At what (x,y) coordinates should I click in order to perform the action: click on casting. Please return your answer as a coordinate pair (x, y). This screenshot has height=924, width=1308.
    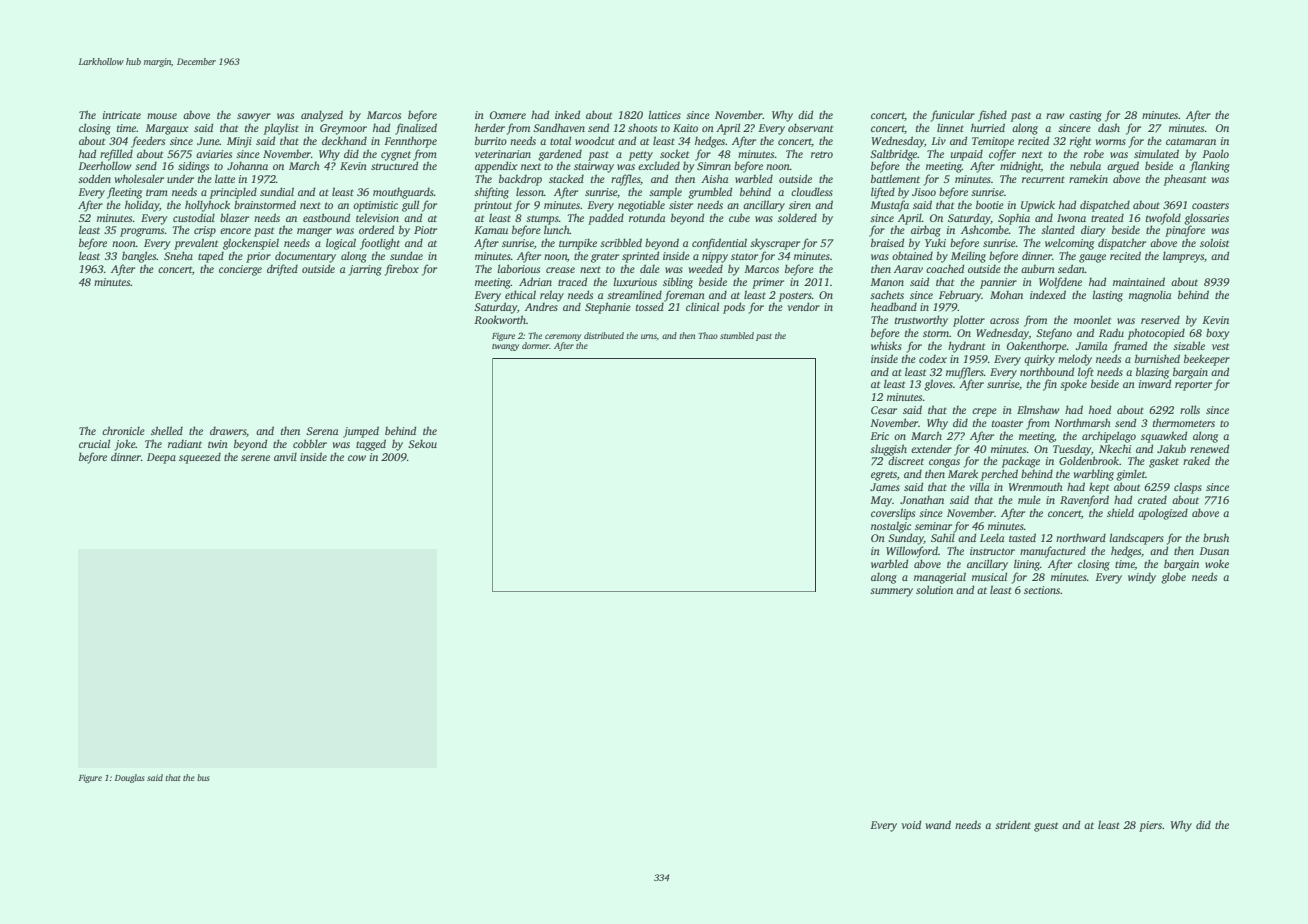
    Looking at the image, I should click on (1085, 116).
